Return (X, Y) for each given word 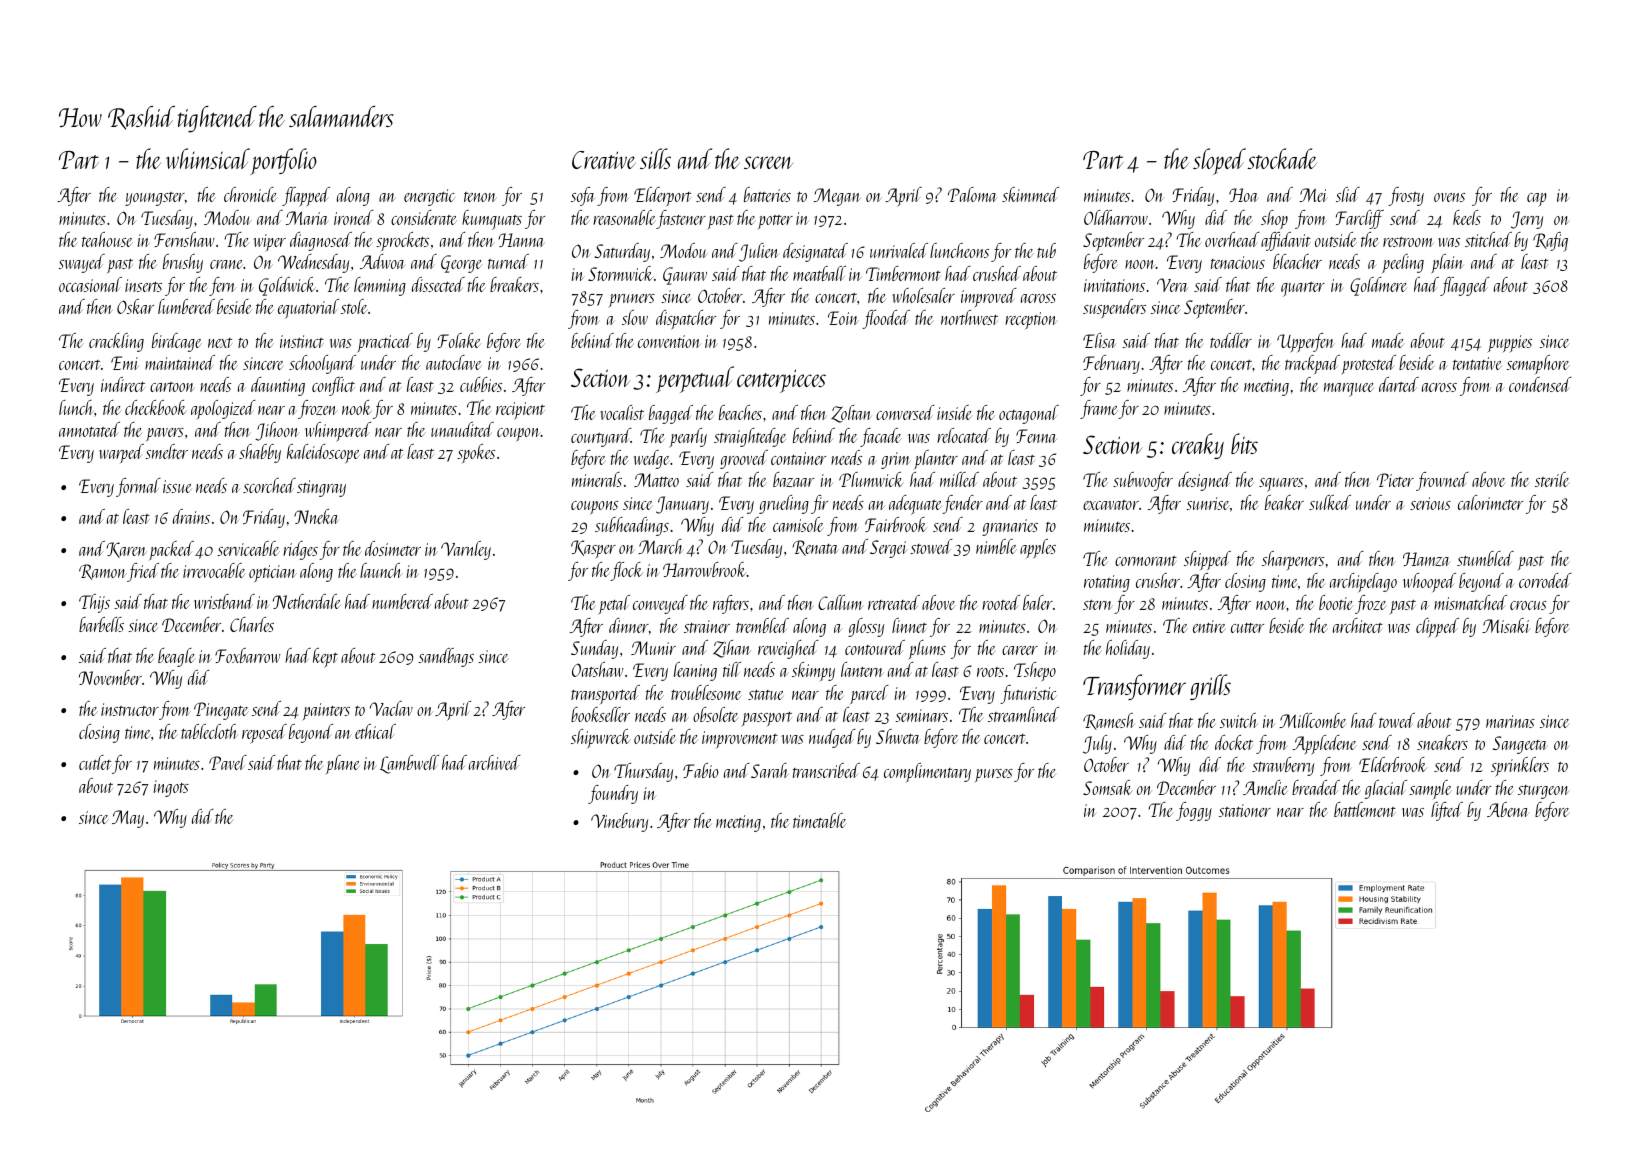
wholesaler (923, 295)
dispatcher (686, 319)
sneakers (1442, 742)
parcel (869, 694)
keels (1467, 217)
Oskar (135, 306)
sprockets (402, 241)
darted (1399, 384)
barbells (101, 624)
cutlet (95, 762)
